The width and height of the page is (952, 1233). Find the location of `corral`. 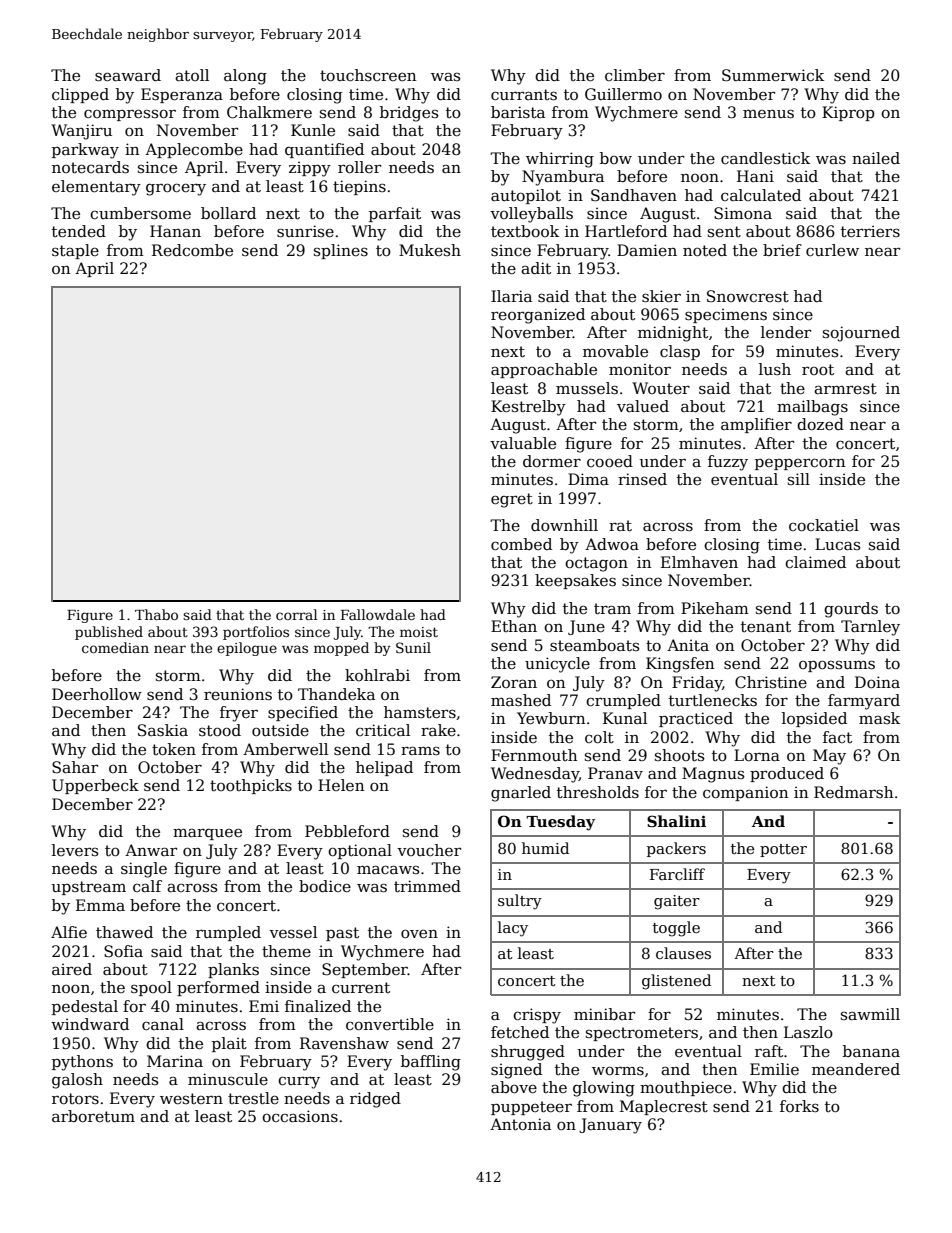

corral is located at coordinates (297, 614).
